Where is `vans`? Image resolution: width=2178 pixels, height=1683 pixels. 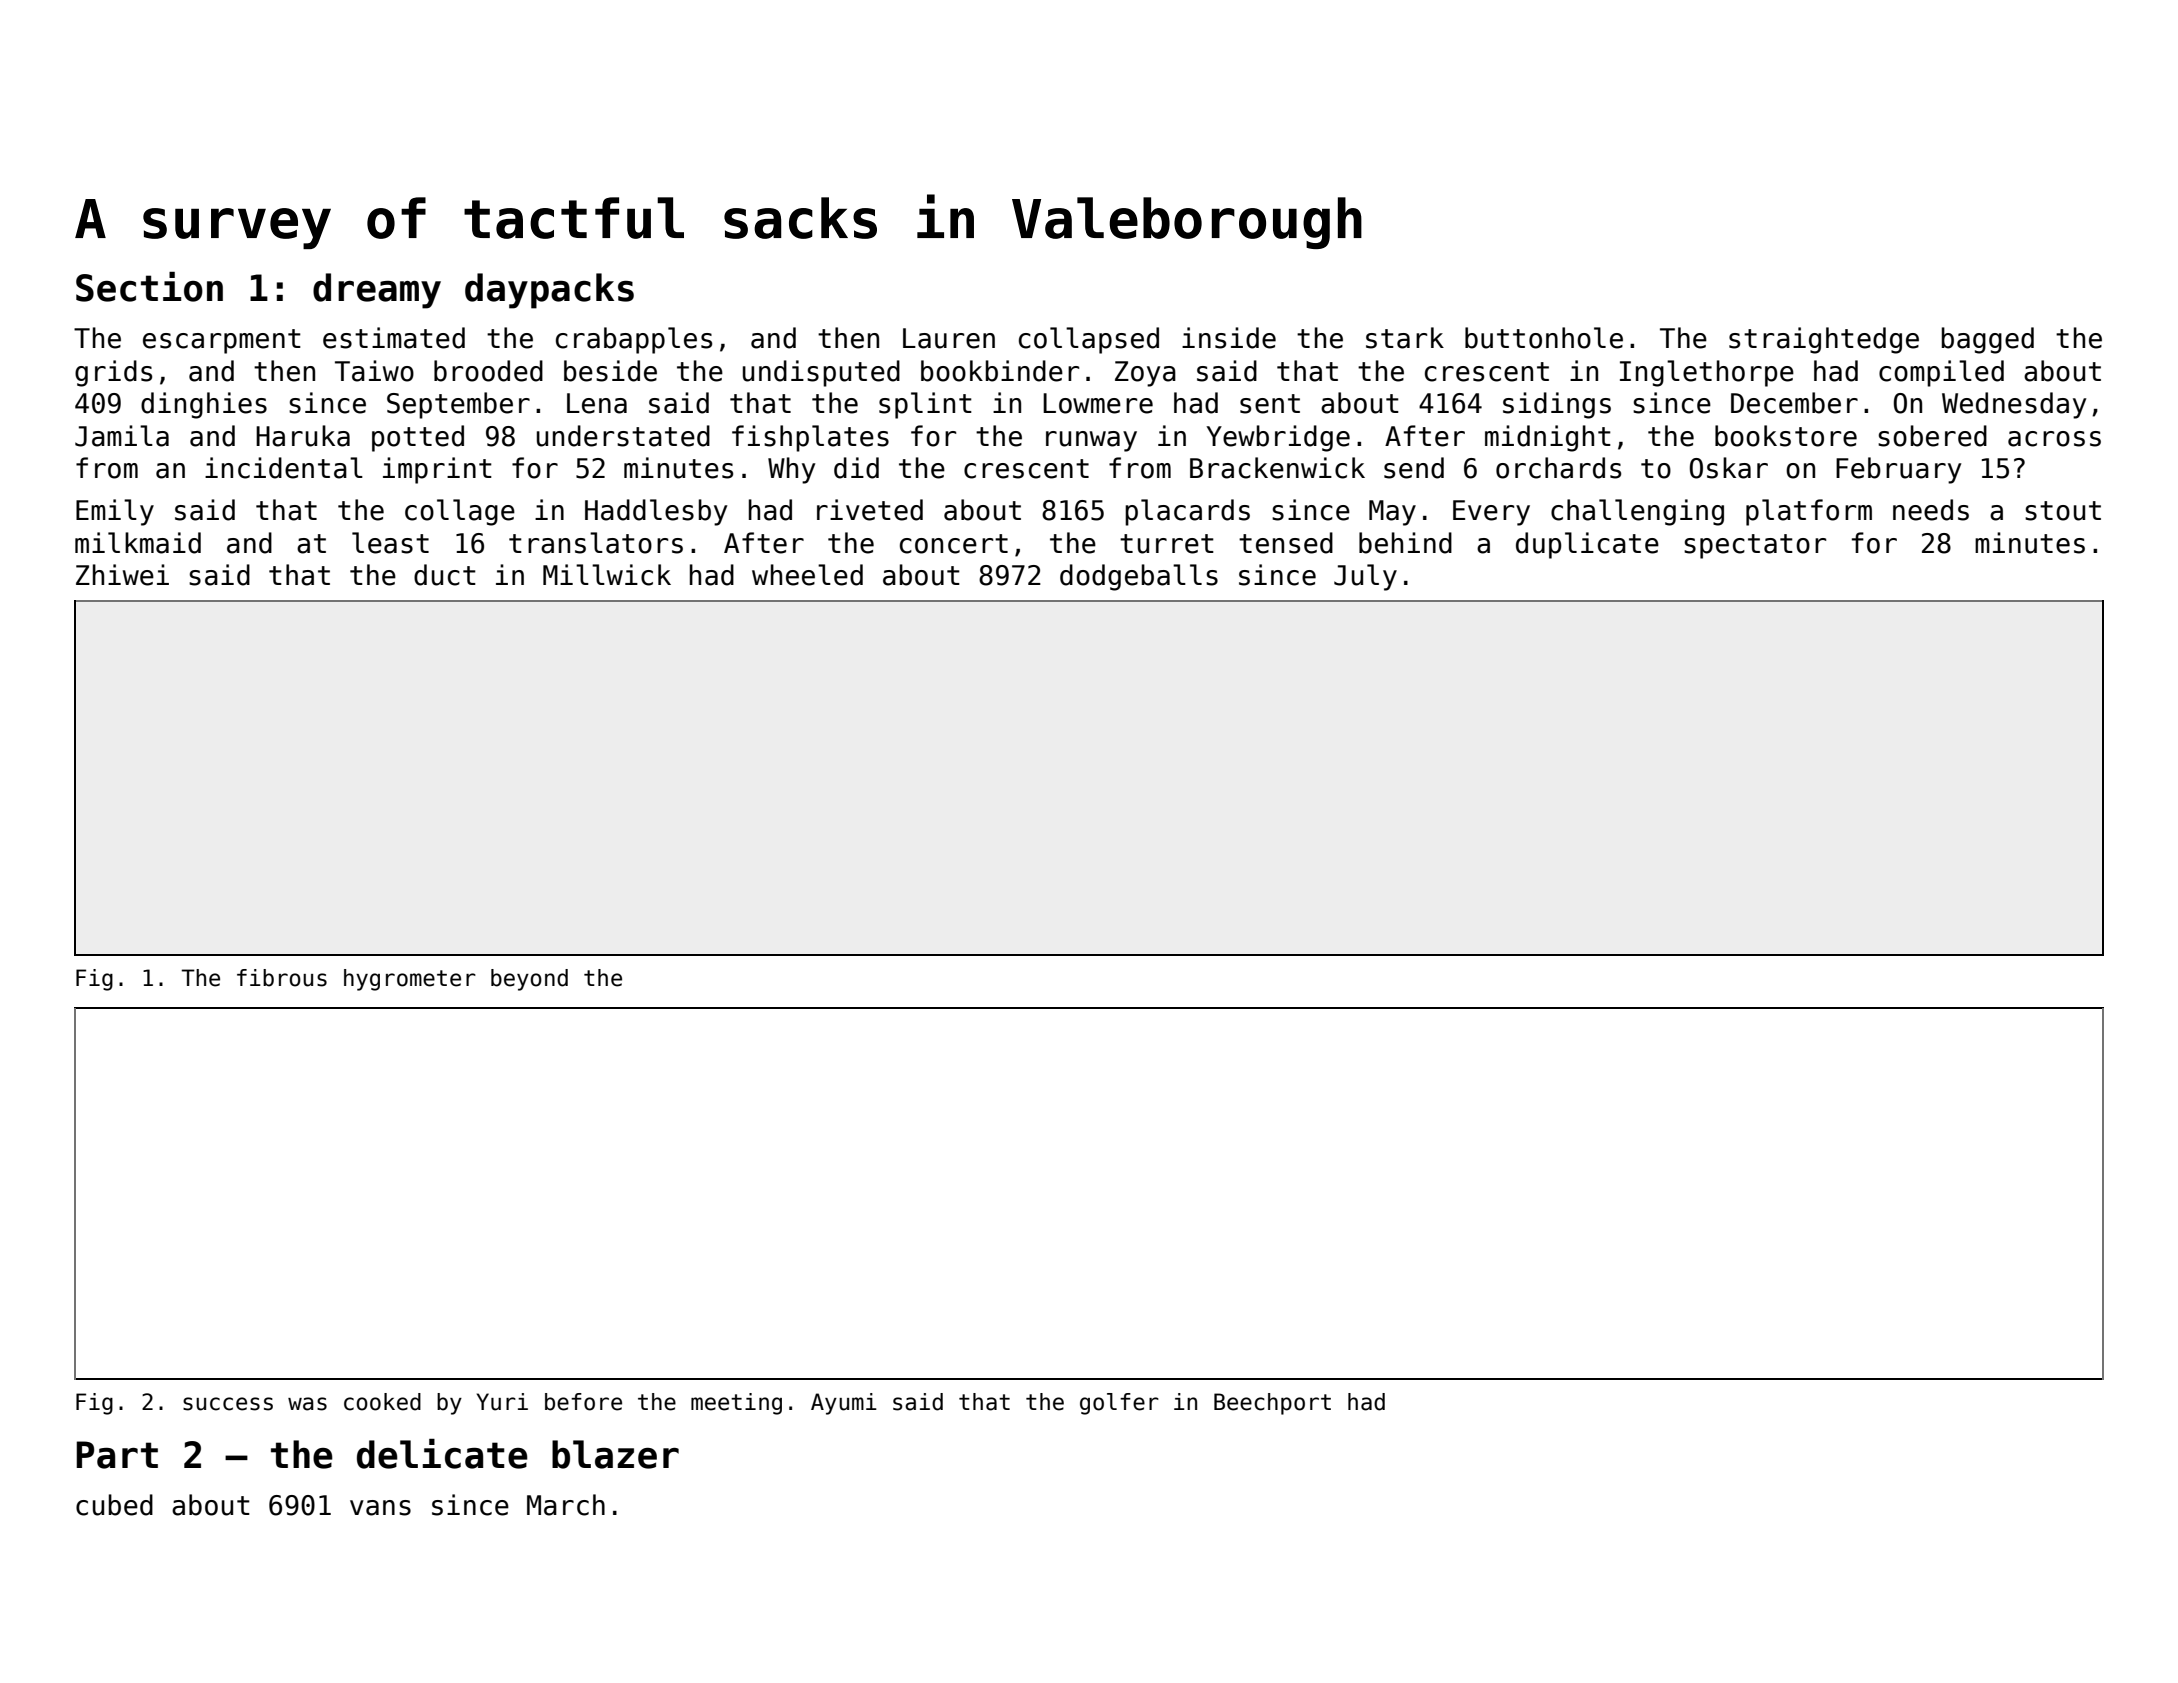
vans is located at coordinates (380, 1508).
